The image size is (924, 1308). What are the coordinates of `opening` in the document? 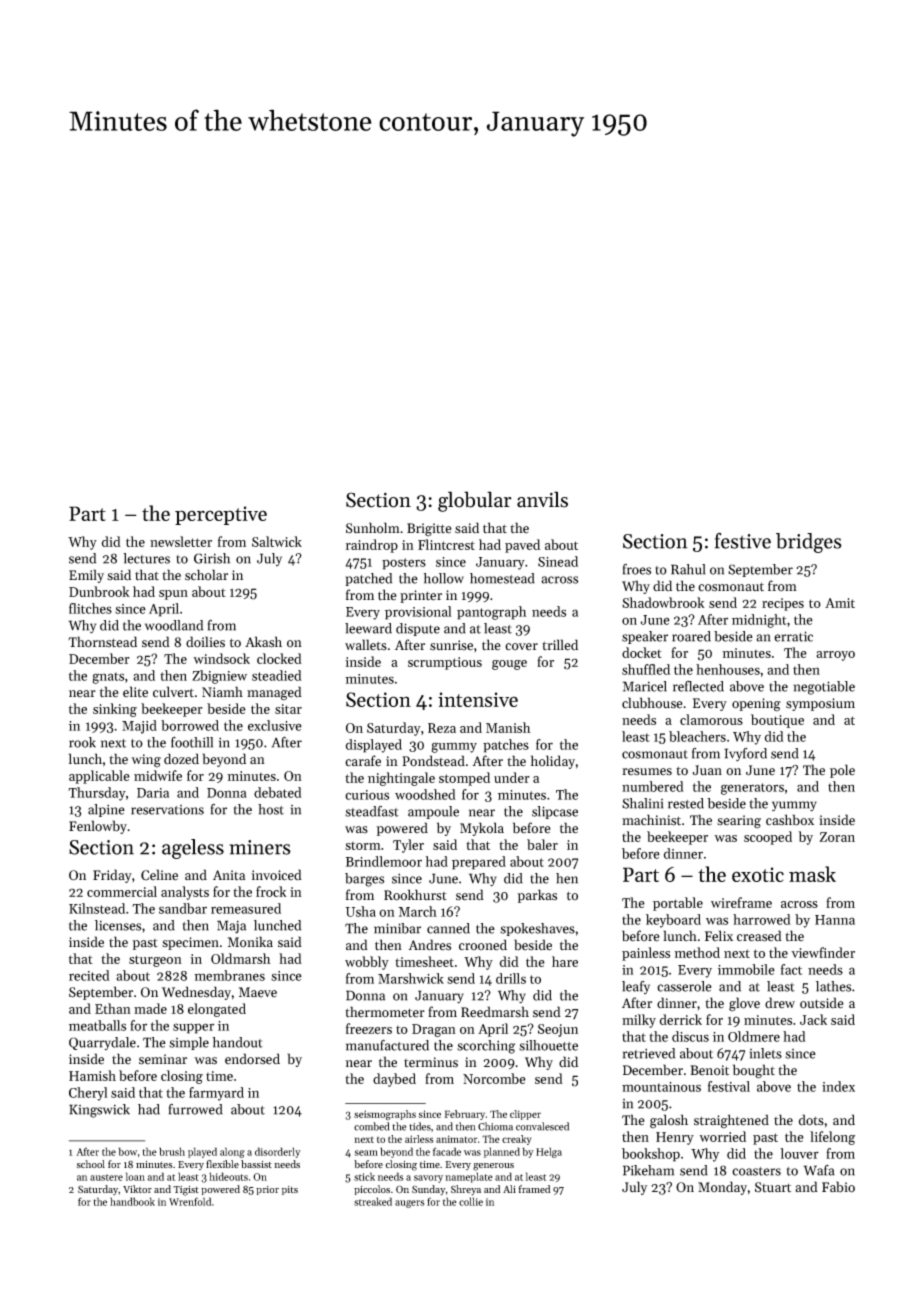 It's located at (756, 705).
